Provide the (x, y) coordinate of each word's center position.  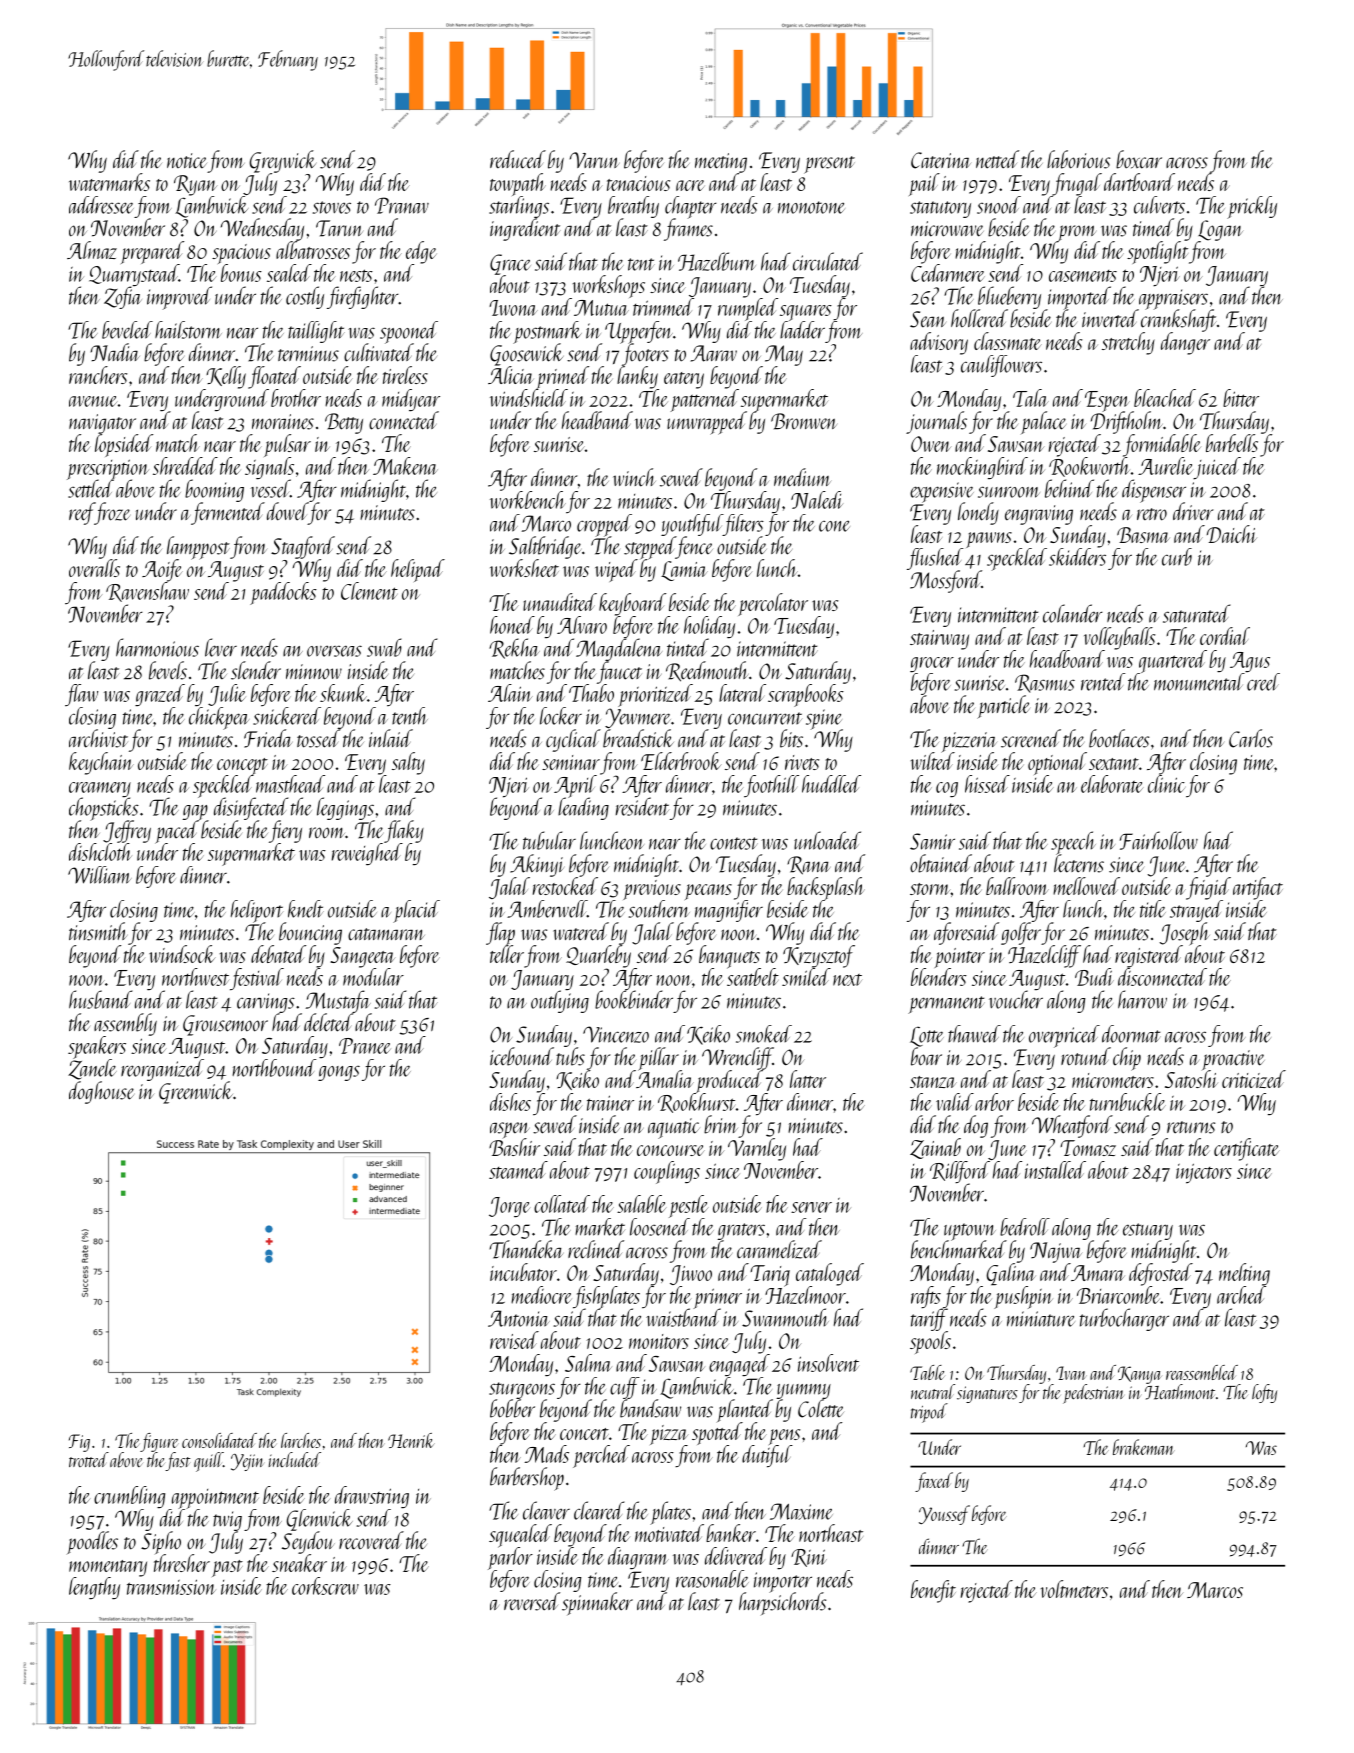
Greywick (283, 161)
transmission (171, 1587)
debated (278, 954)
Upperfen (639, 332)
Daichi (1232, 534)
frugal (1077, 184)
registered (1149, 956)
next (847, 980)
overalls (94, 568)
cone (834, 526)
